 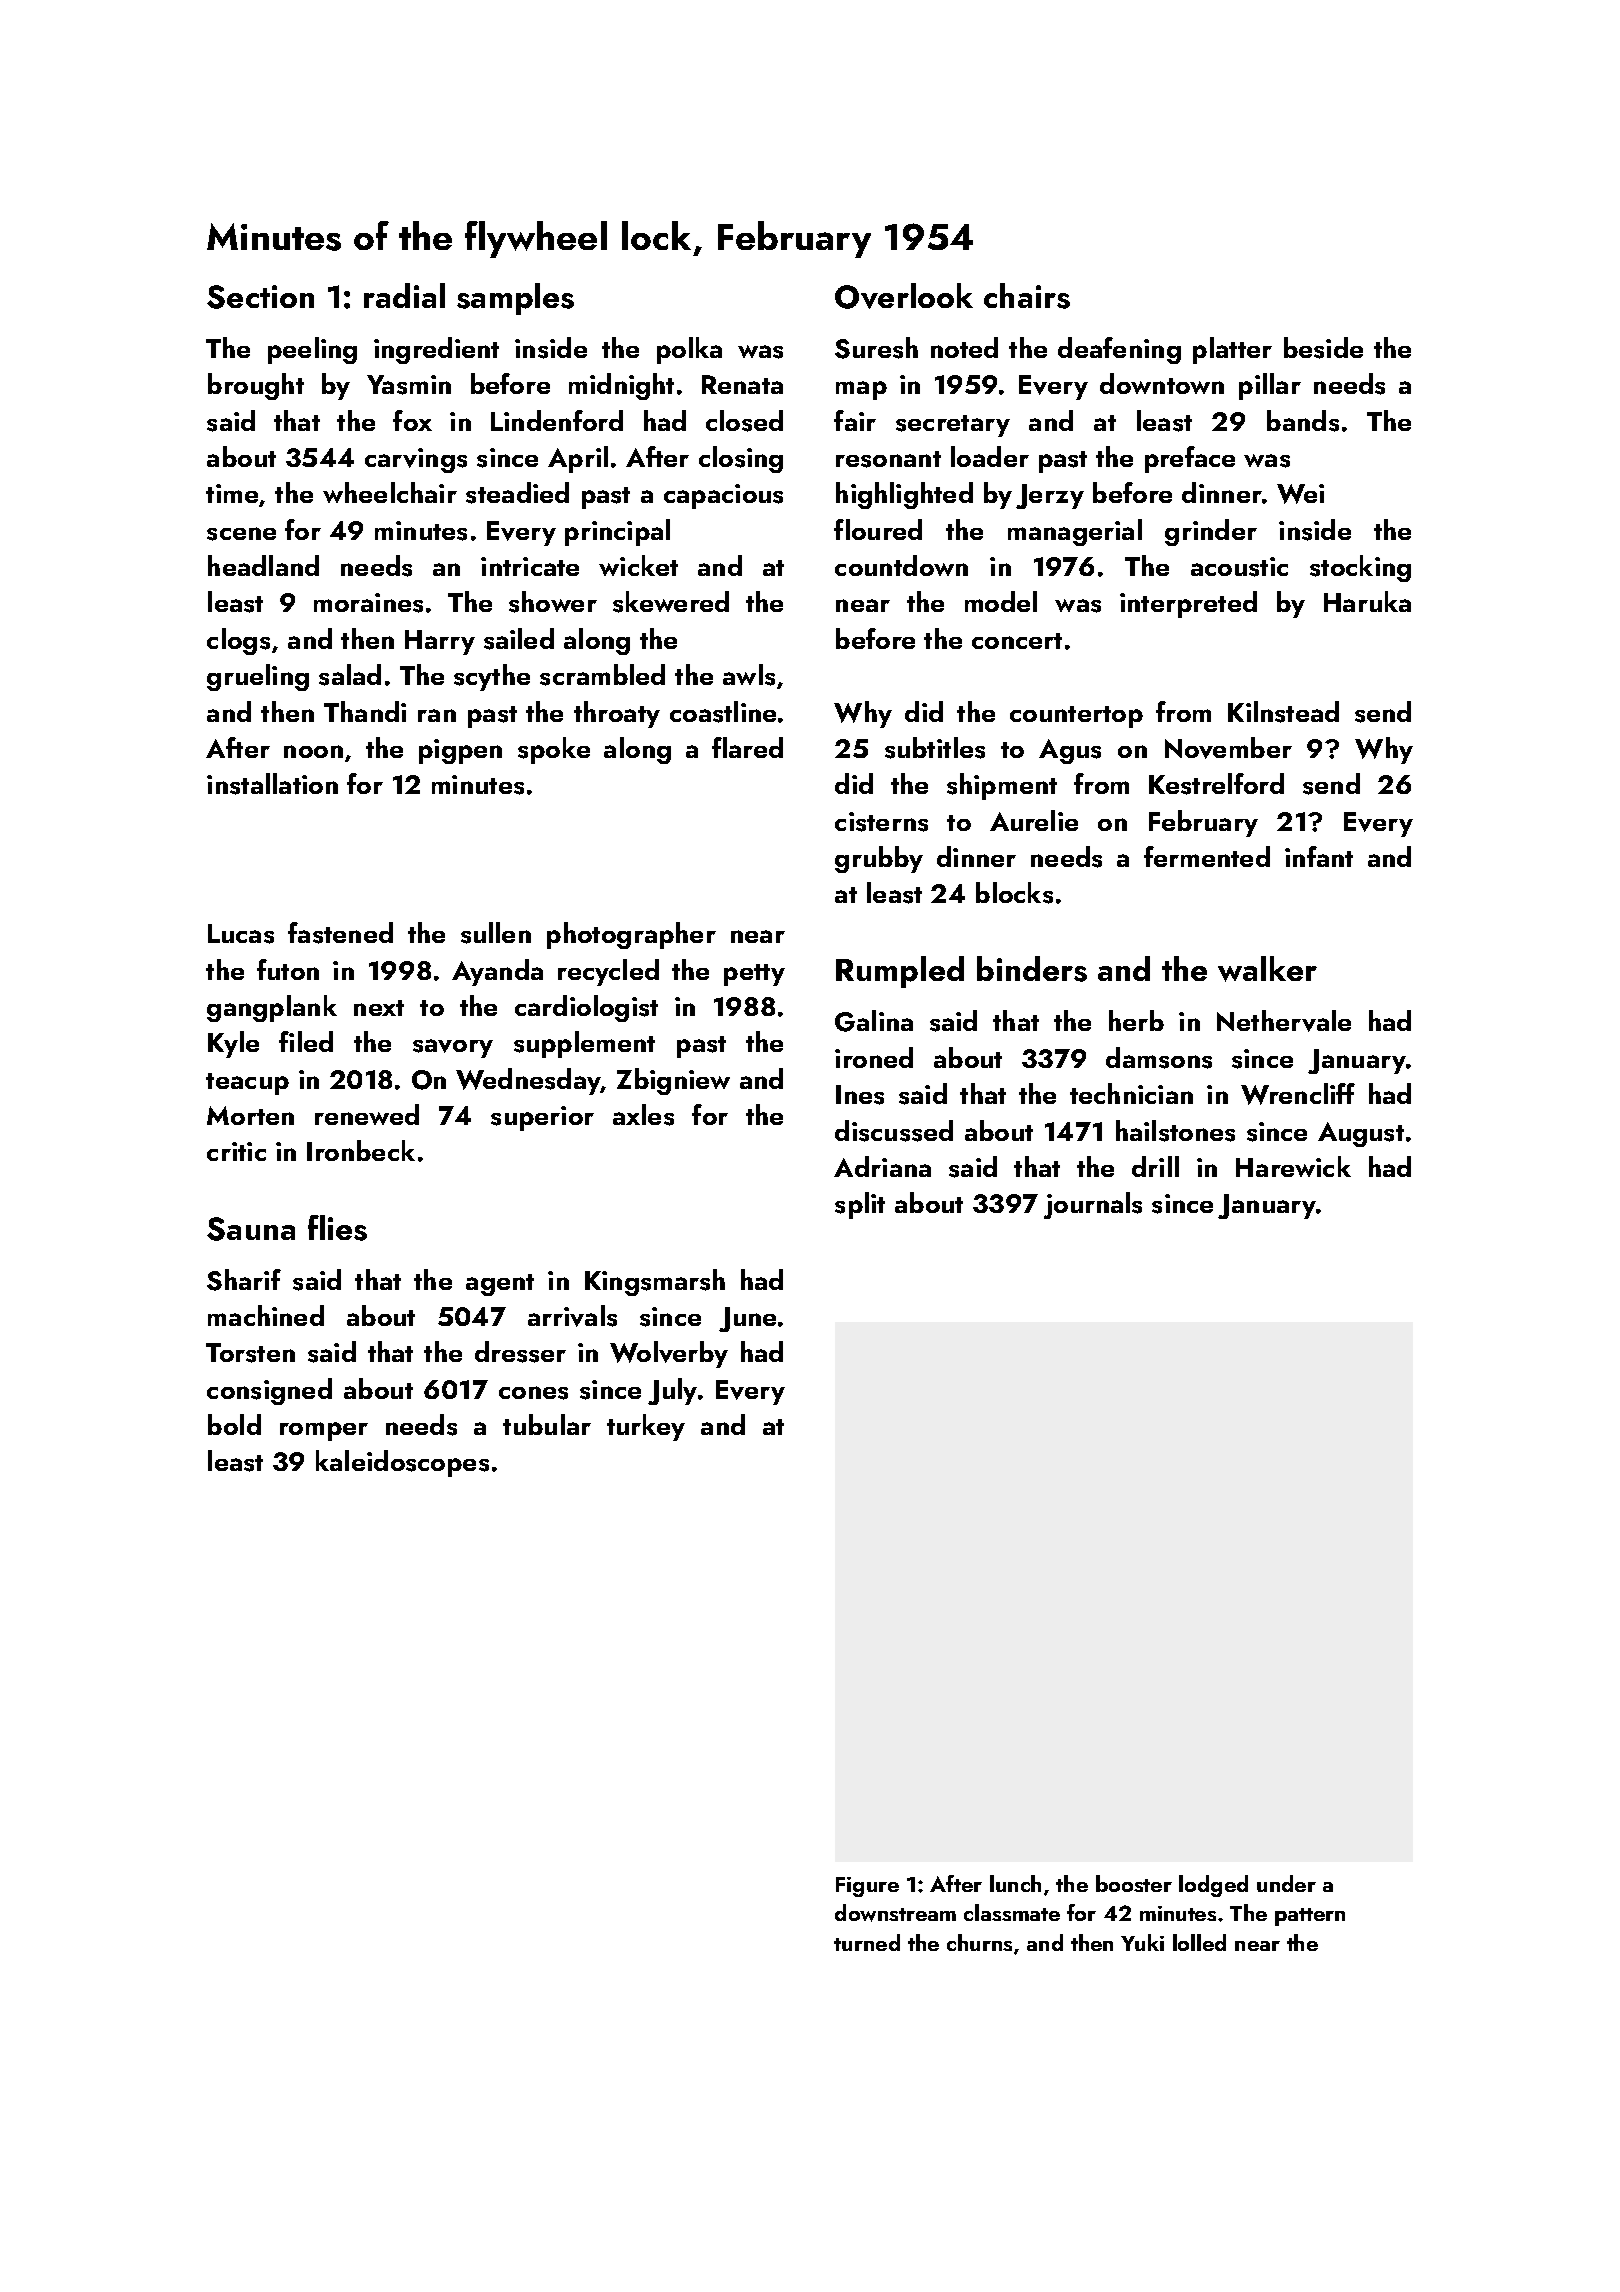 I want to click on platter, so click(x=1232, y=350).
